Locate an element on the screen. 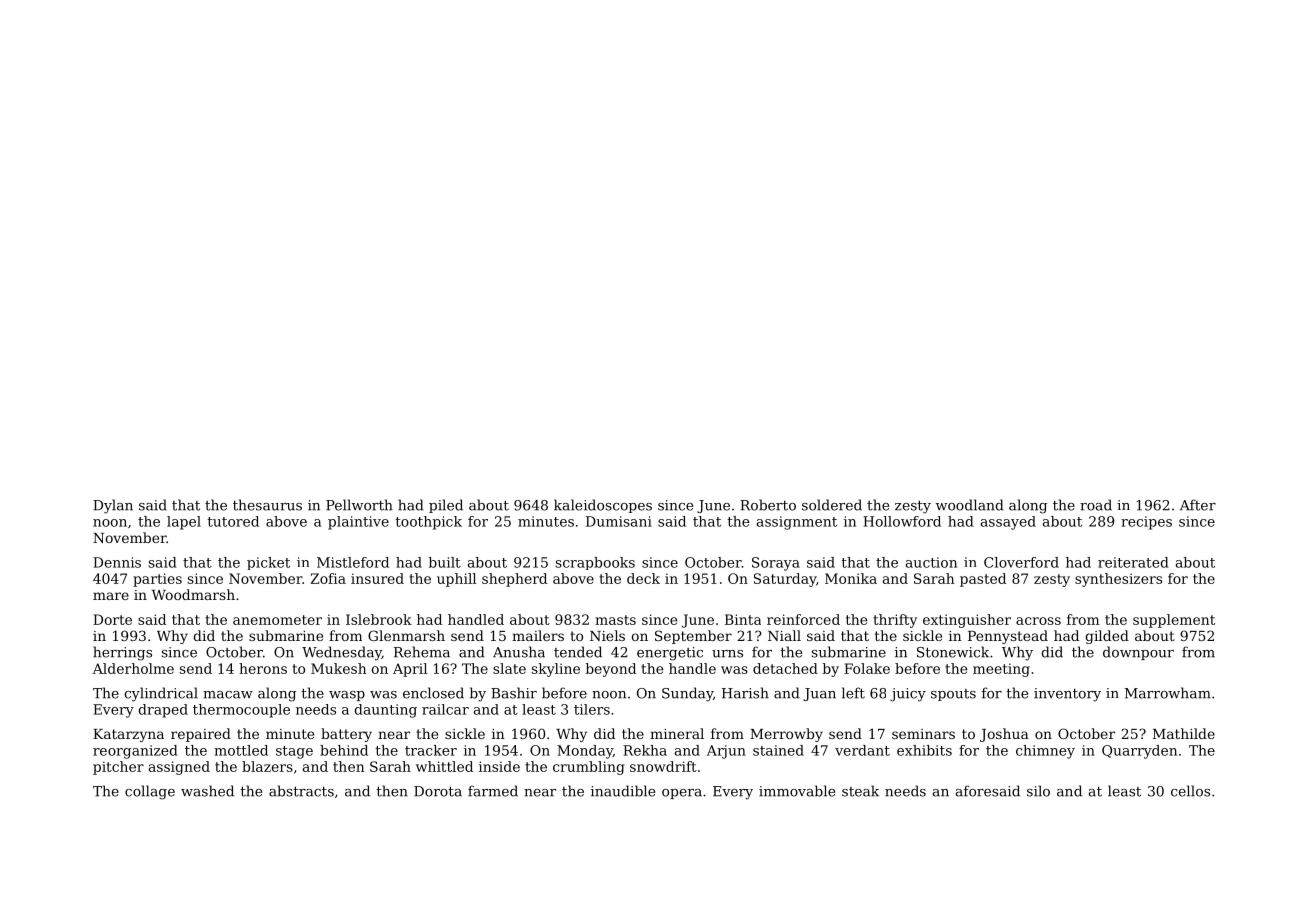  Monday is located at coordinates (585, 752).
